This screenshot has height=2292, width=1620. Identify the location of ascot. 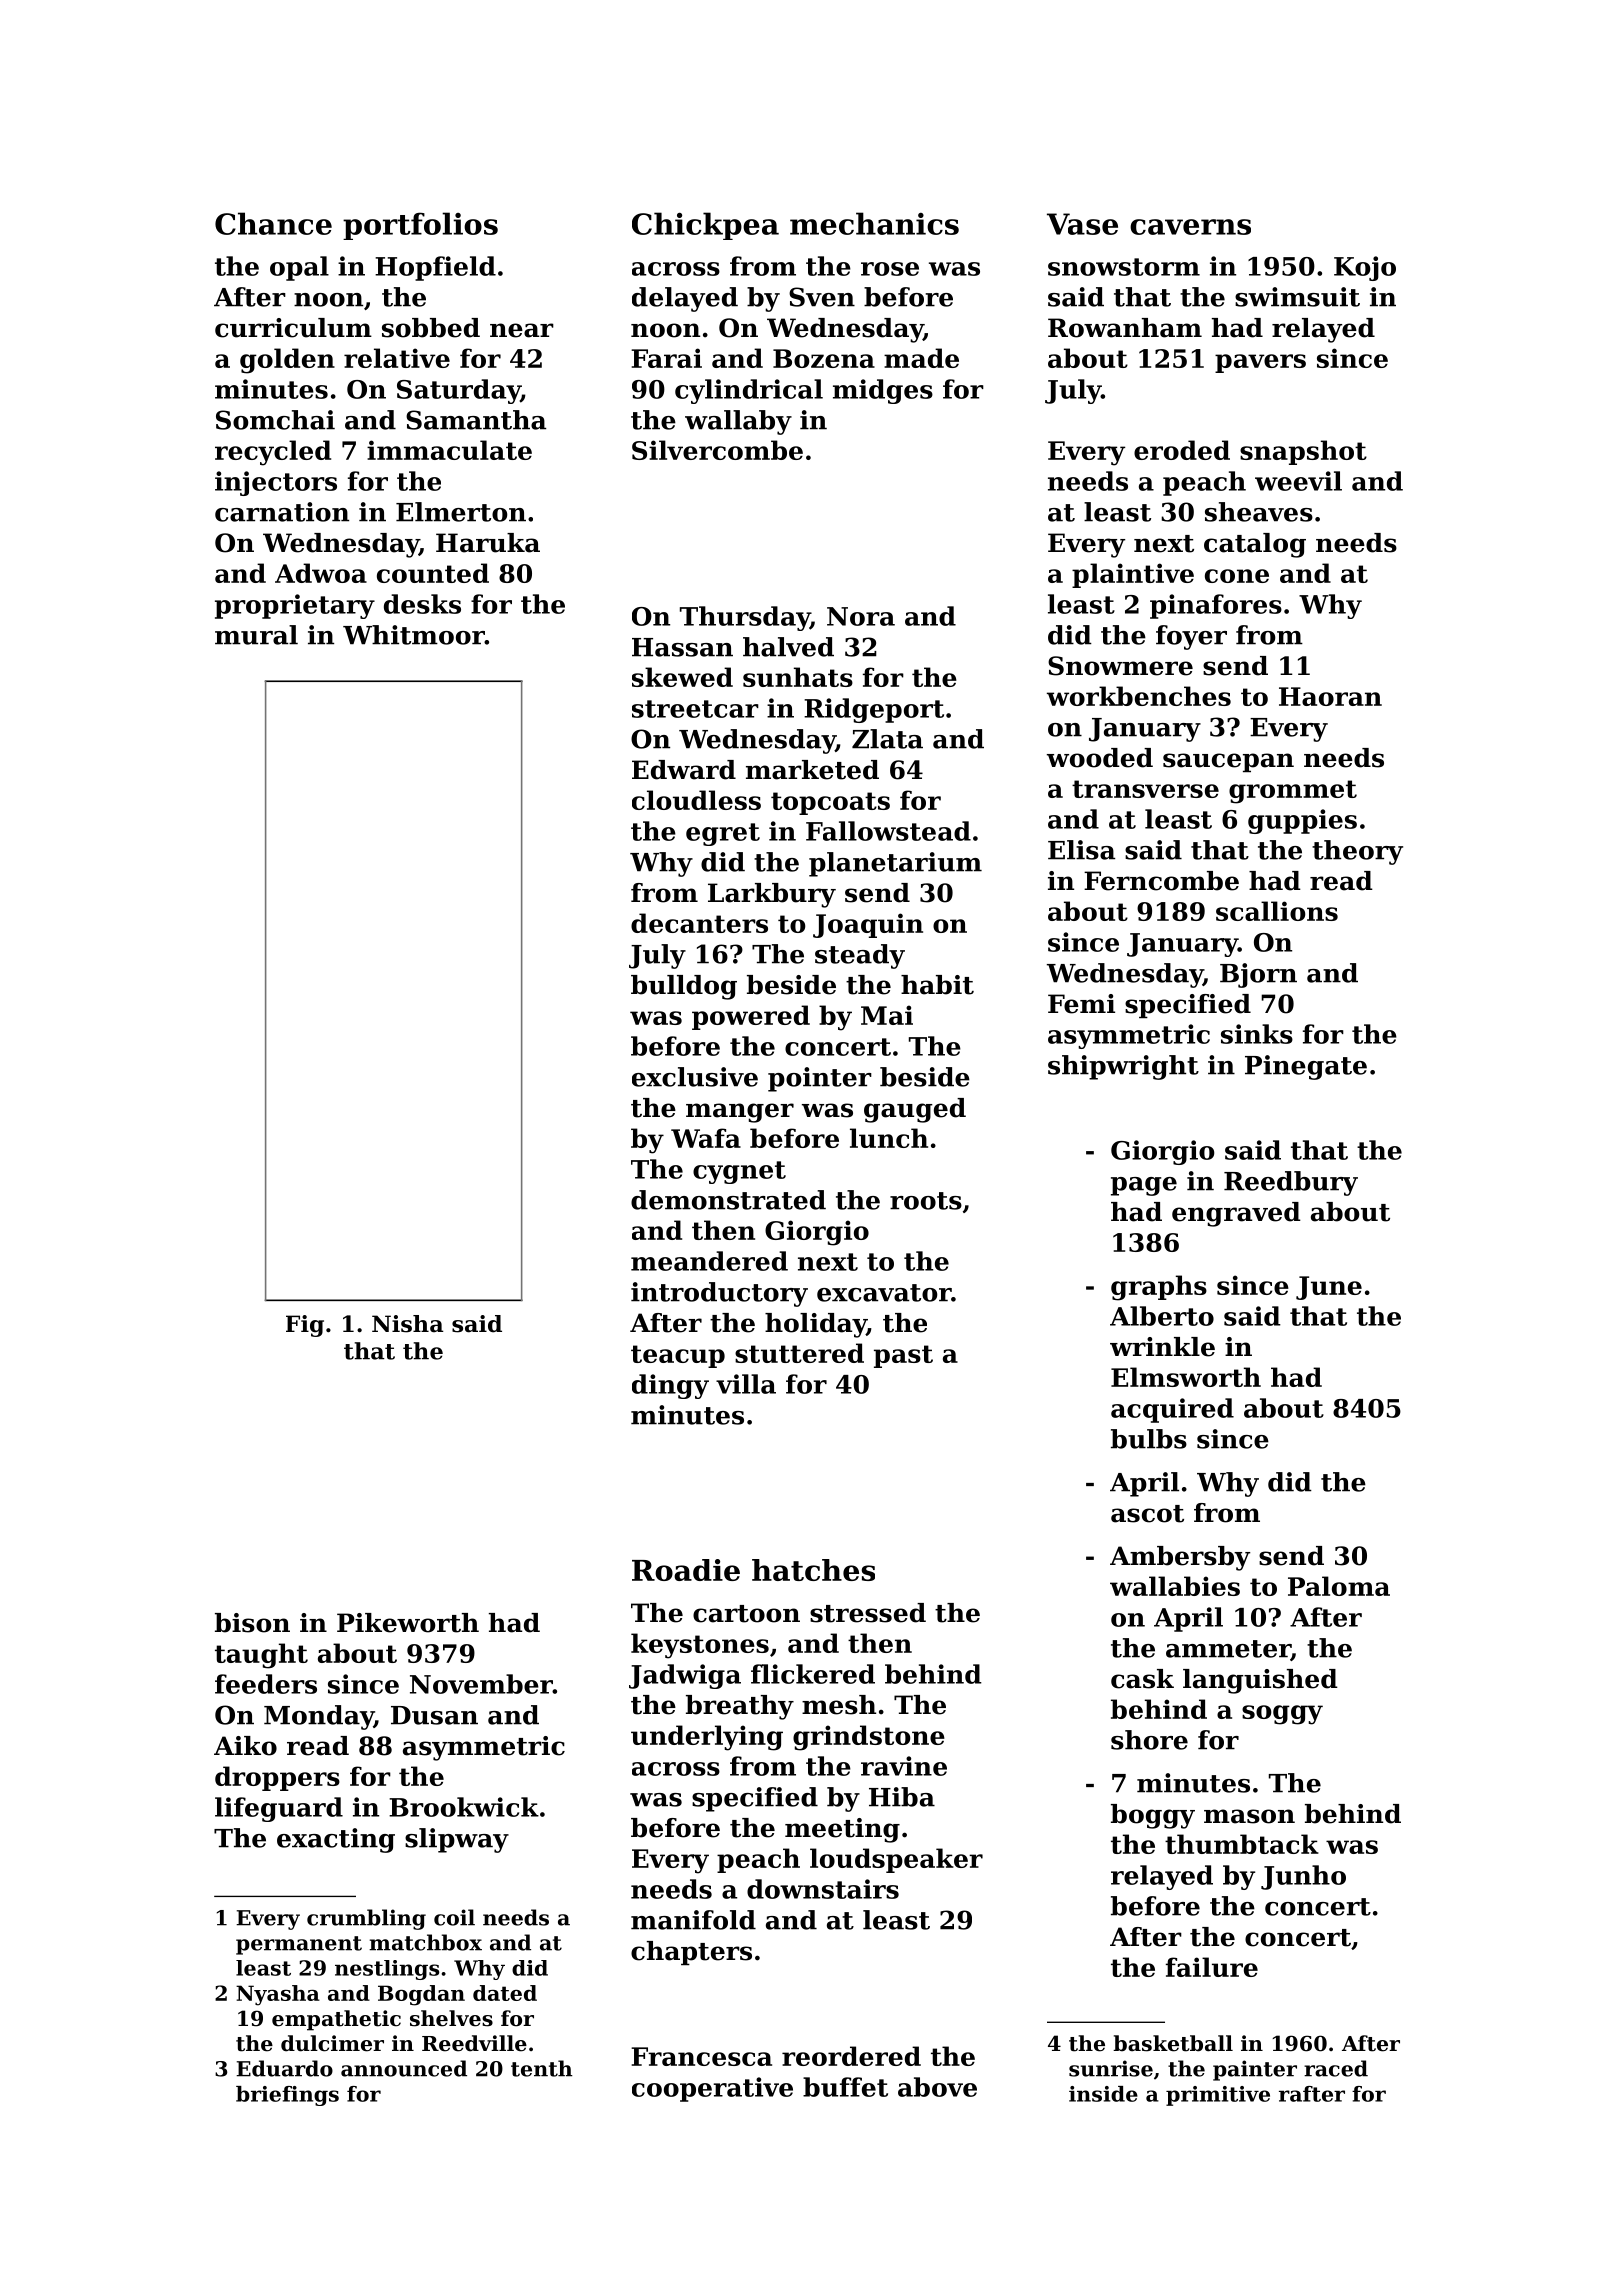
(1147, 1514).
